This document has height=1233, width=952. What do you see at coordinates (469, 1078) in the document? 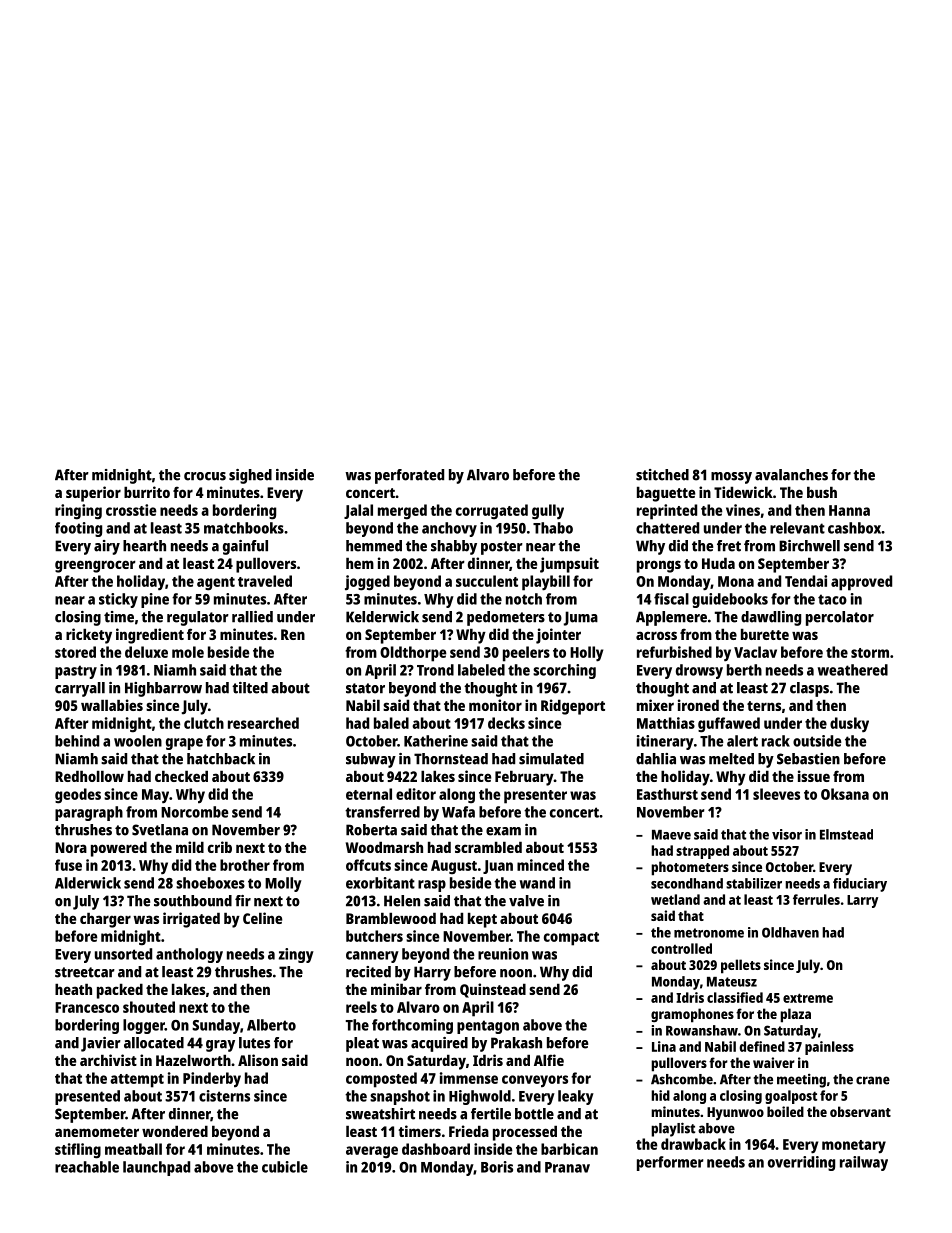
I see `immense` at bounding box center [469, 1078].
